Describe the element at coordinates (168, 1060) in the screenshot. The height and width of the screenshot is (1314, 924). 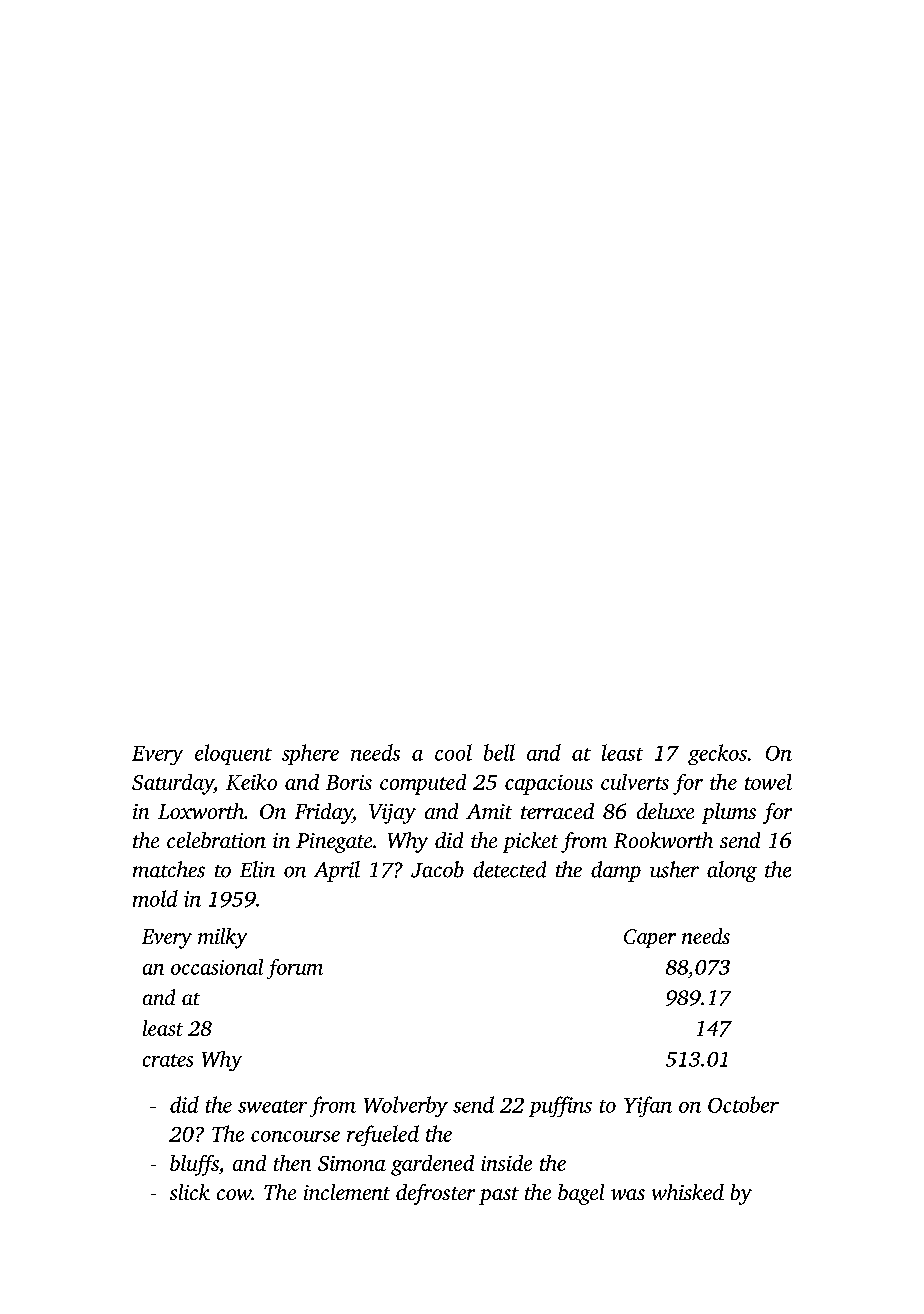
I see `crates` at that location.
